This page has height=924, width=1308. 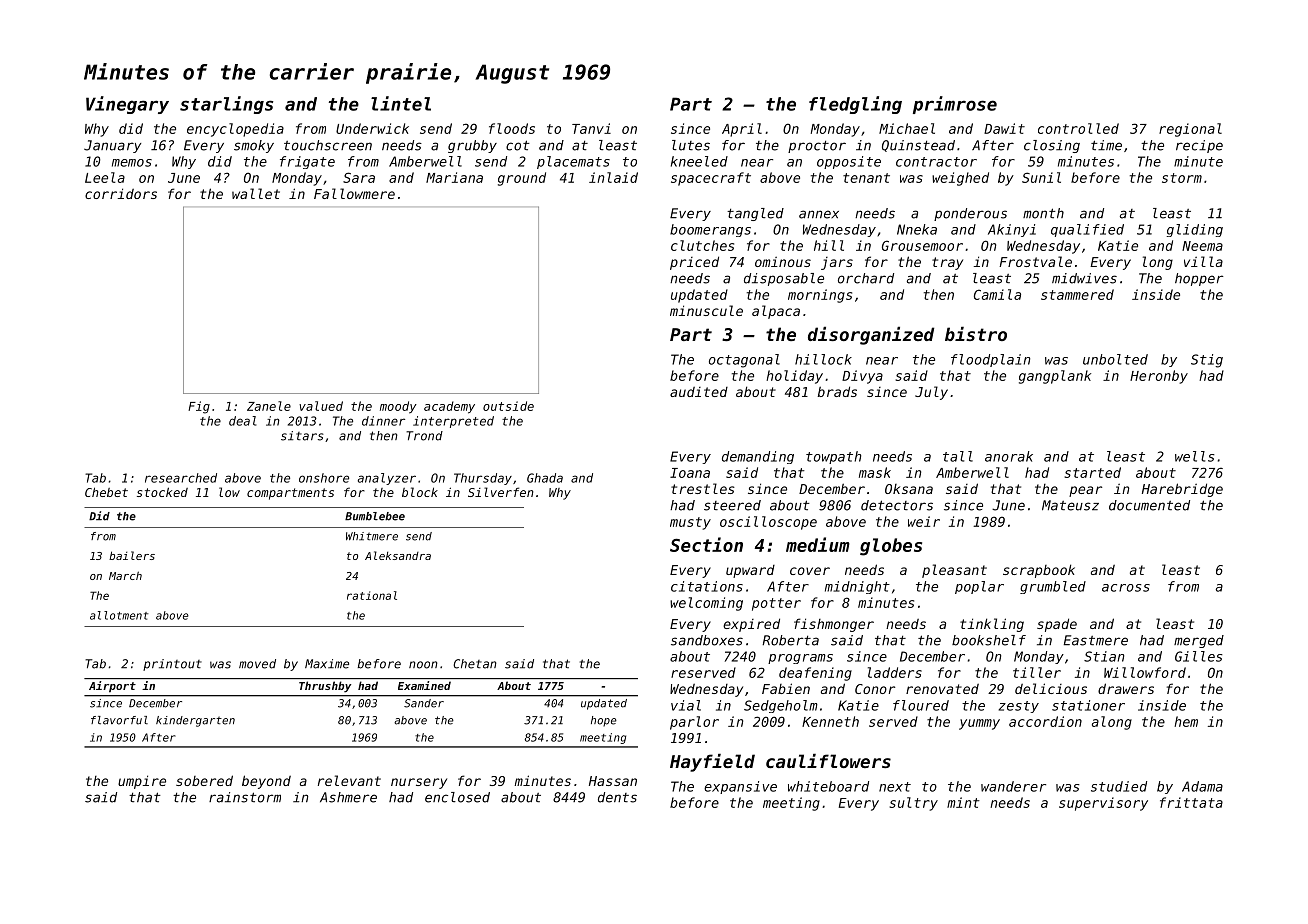 What do you see at coordinates (1186, 721) in the page?
I see `hem` at bounding box center [1186, 721].
